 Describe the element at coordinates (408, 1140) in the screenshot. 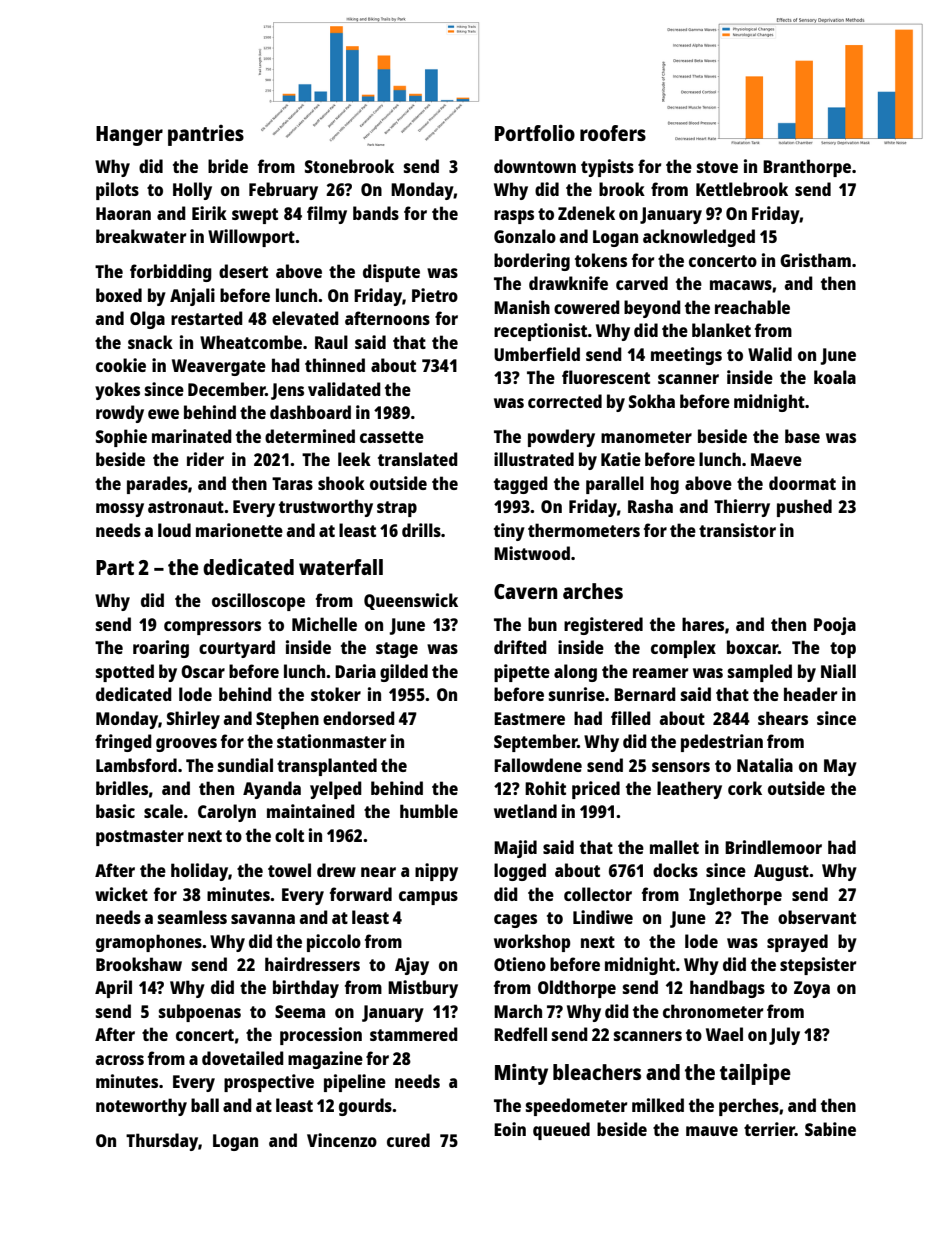

I see `cured` at that location.
